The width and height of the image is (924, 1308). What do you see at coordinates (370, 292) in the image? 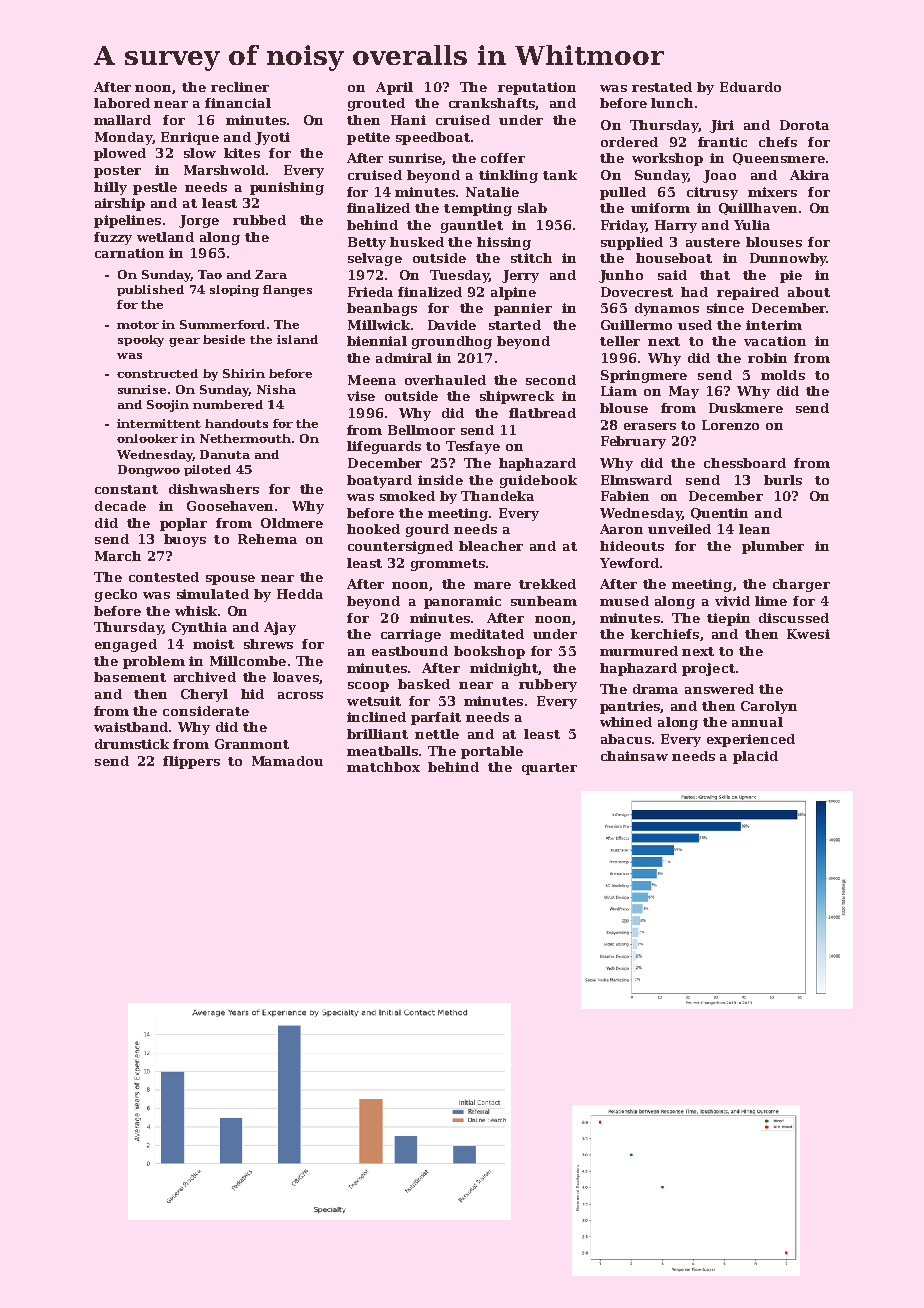
I see `Frieda` at bounding box center [370, 292].
